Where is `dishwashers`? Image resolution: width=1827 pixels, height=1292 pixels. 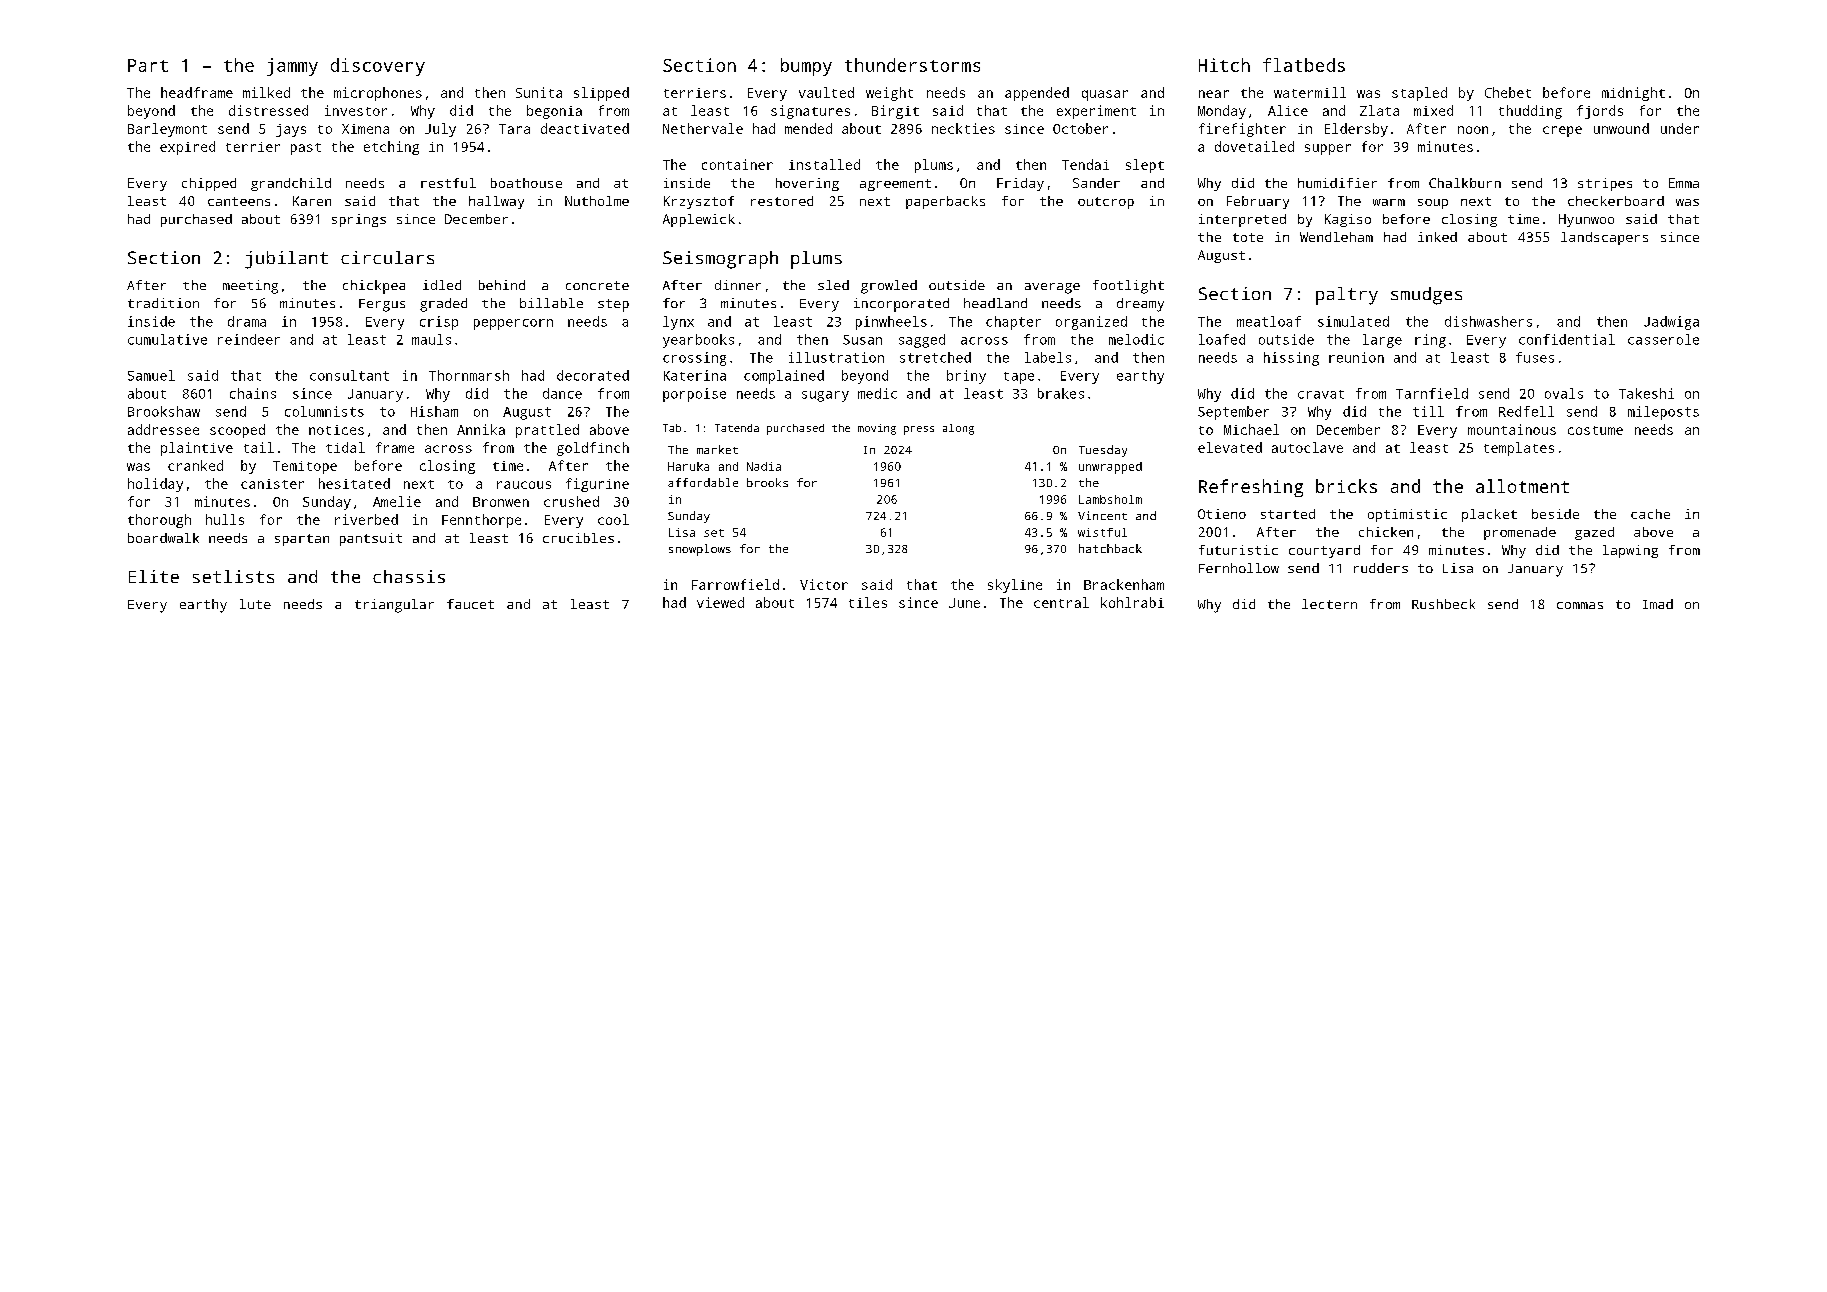
dishwashers is located at coordinates (1488, 321).
